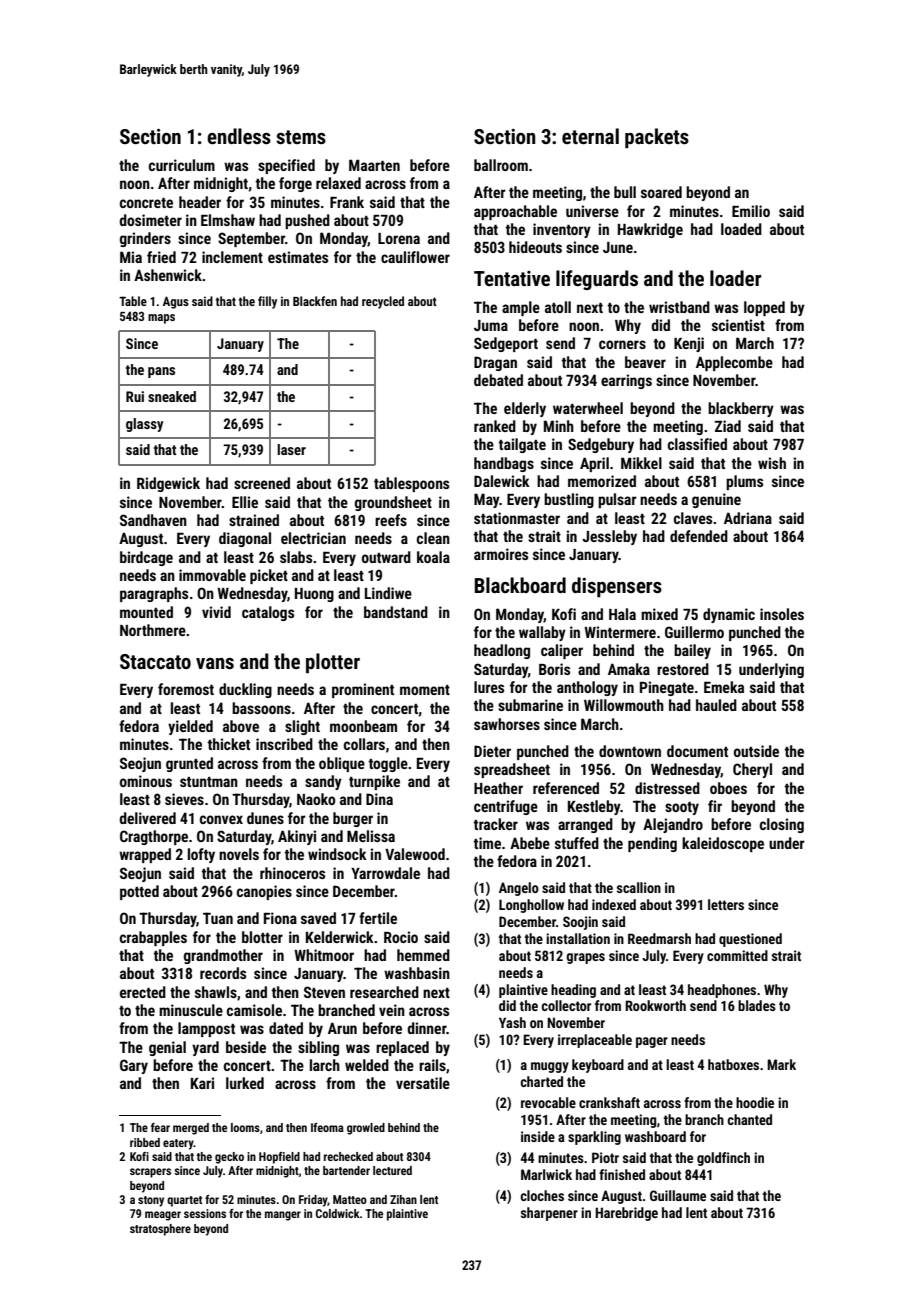 This document has width=924, height=1308. What do you see at coordinates (728, 788) in the document?
I see `oboes` at bounding box center [728, 788].
